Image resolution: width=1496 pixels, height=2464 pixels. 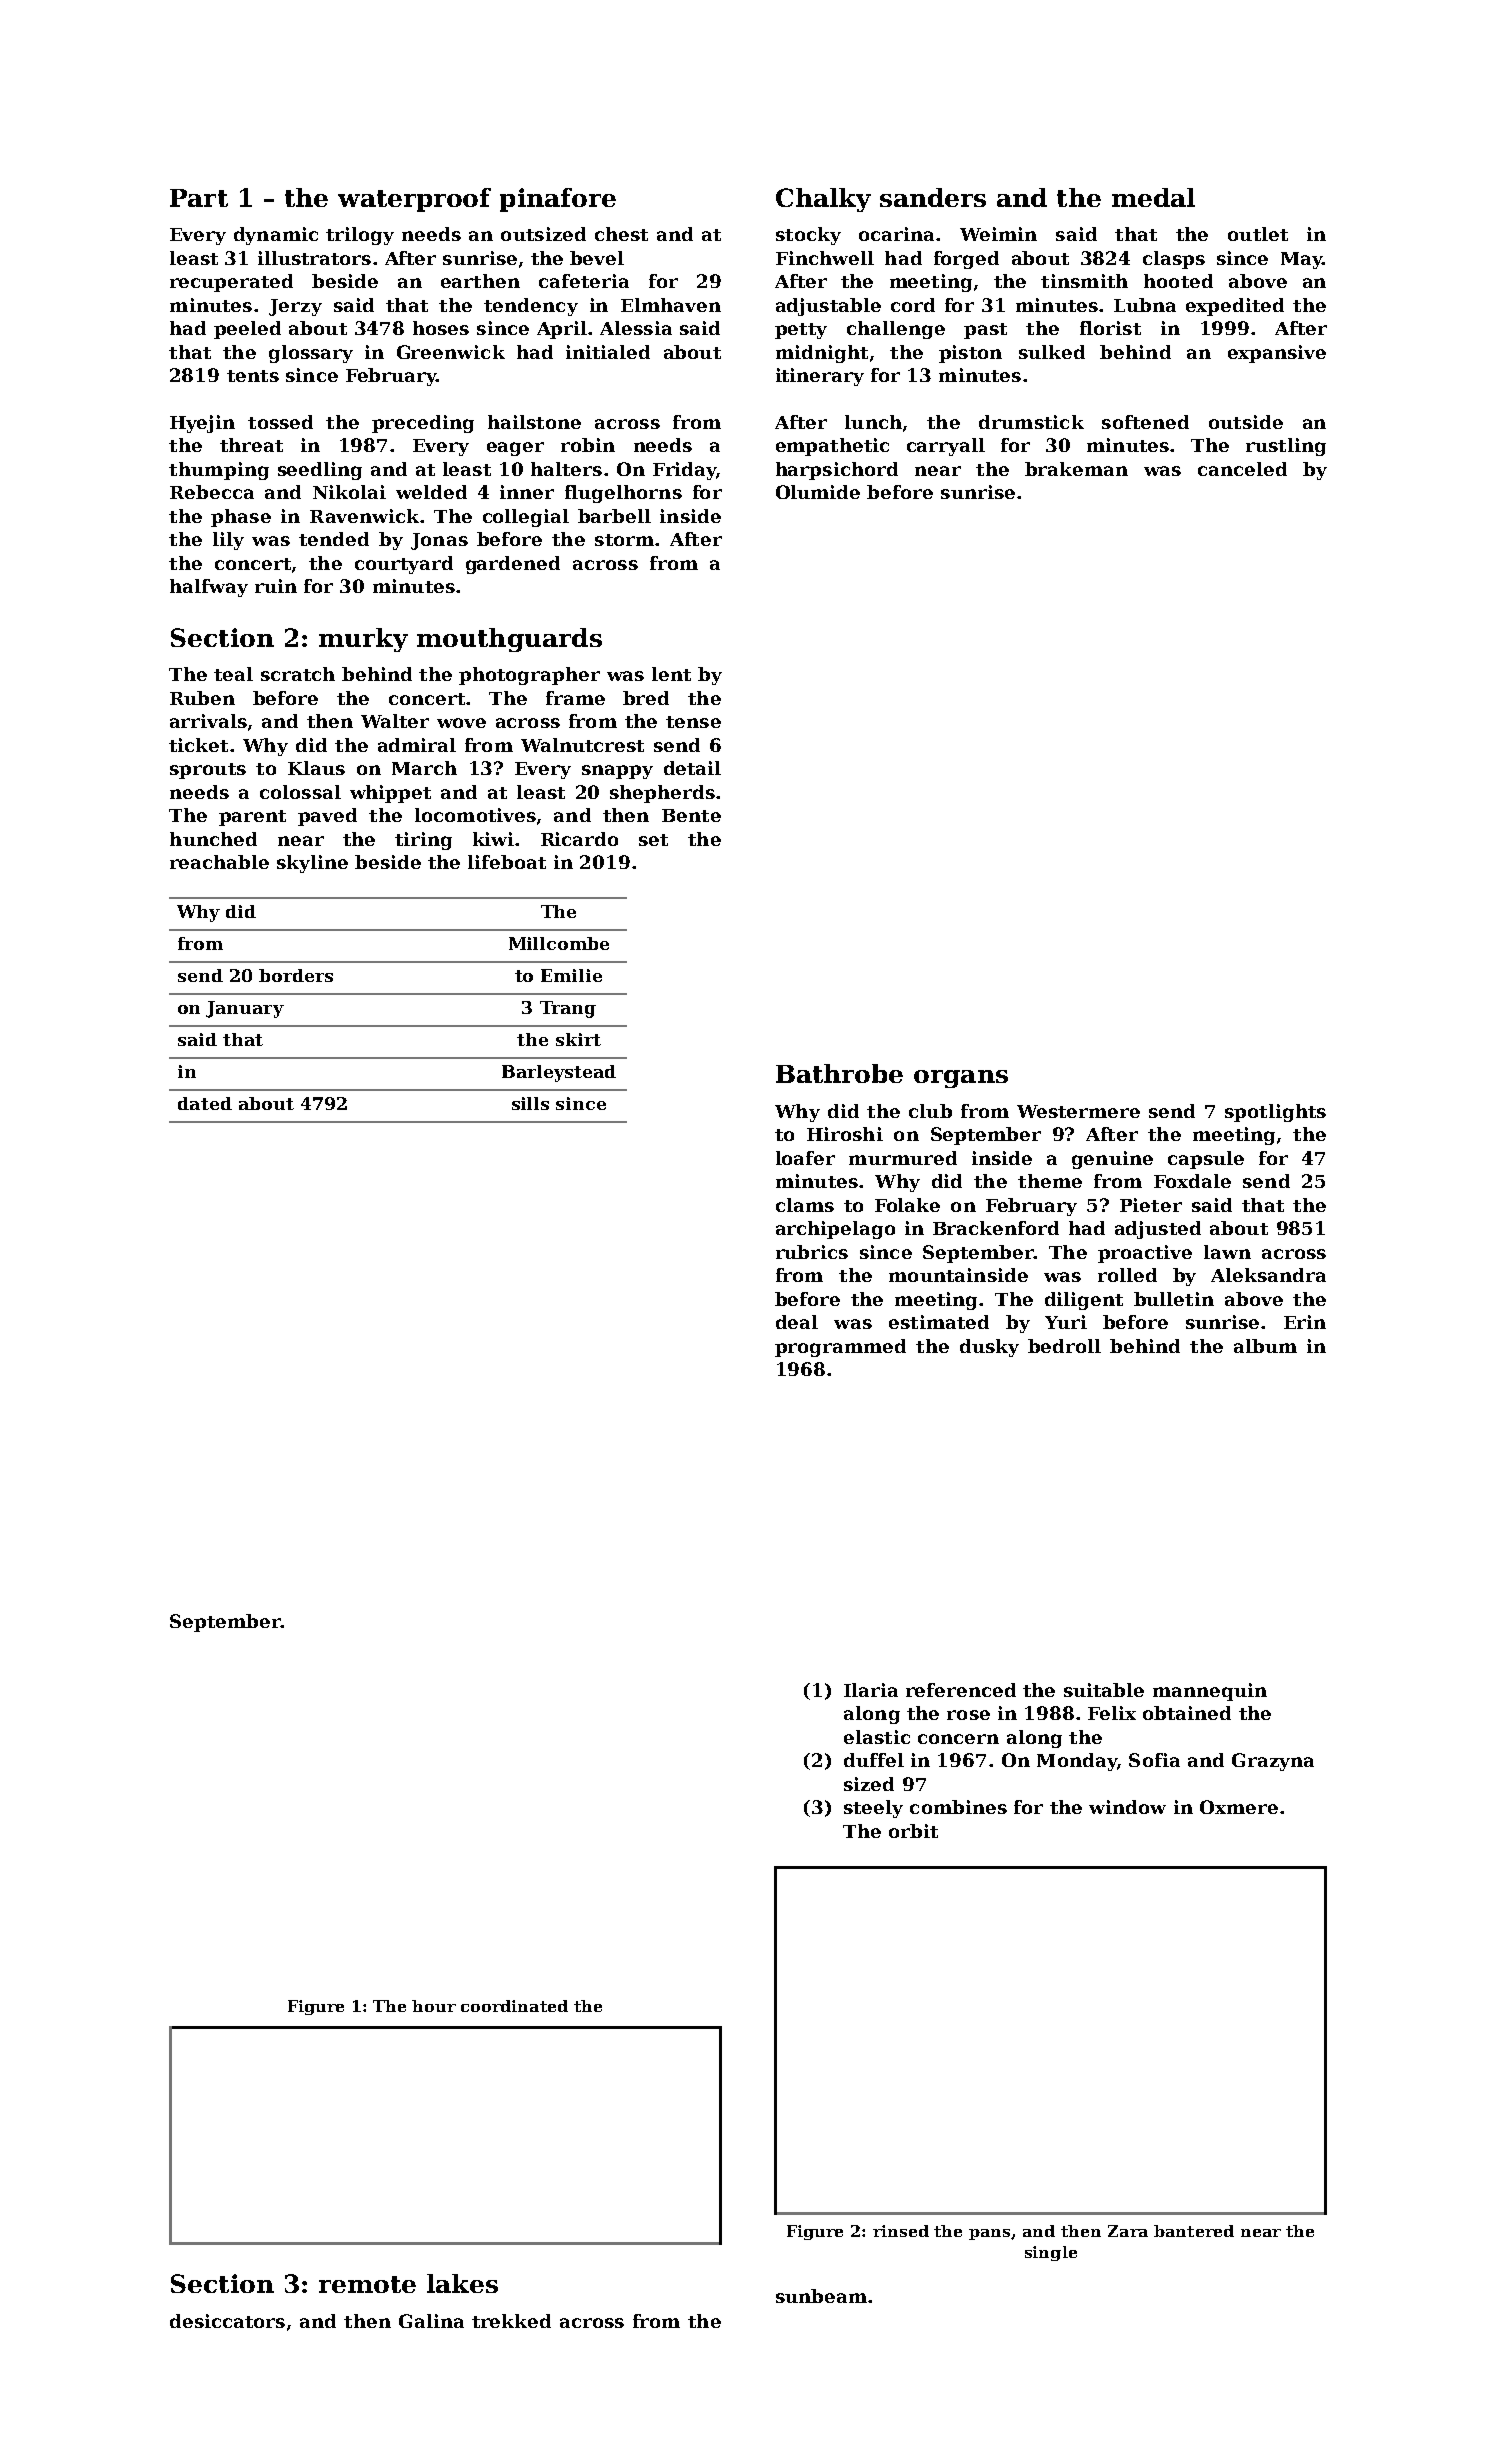 What do you see at coordinates (996, 1228) in the screenshot?
I see `Brackenford` at bounding box center [996, 1228].
